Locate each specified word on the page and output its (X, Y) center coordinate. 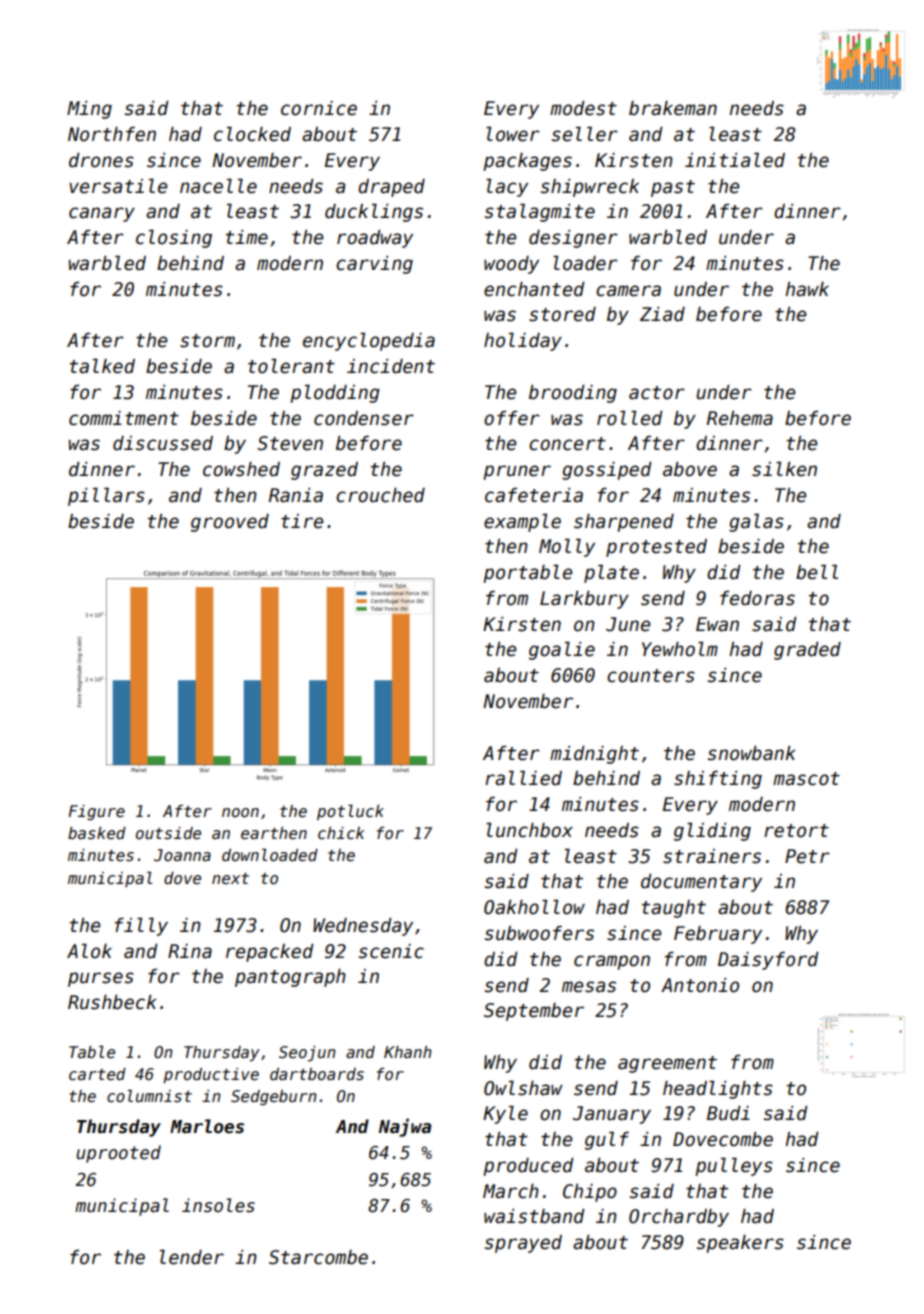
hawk (807, 289)
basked (97, 833)
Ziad (662, 314)
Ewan (717, 624)
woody (511, 265)
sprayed (523, 1244)
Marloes (207, 1126)
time (247, 237)
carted (97, 1074)
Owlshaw (523, 1088)
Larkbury (584, 600)
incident (391, 366)
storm (207, 341)
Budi (728, 1113)
